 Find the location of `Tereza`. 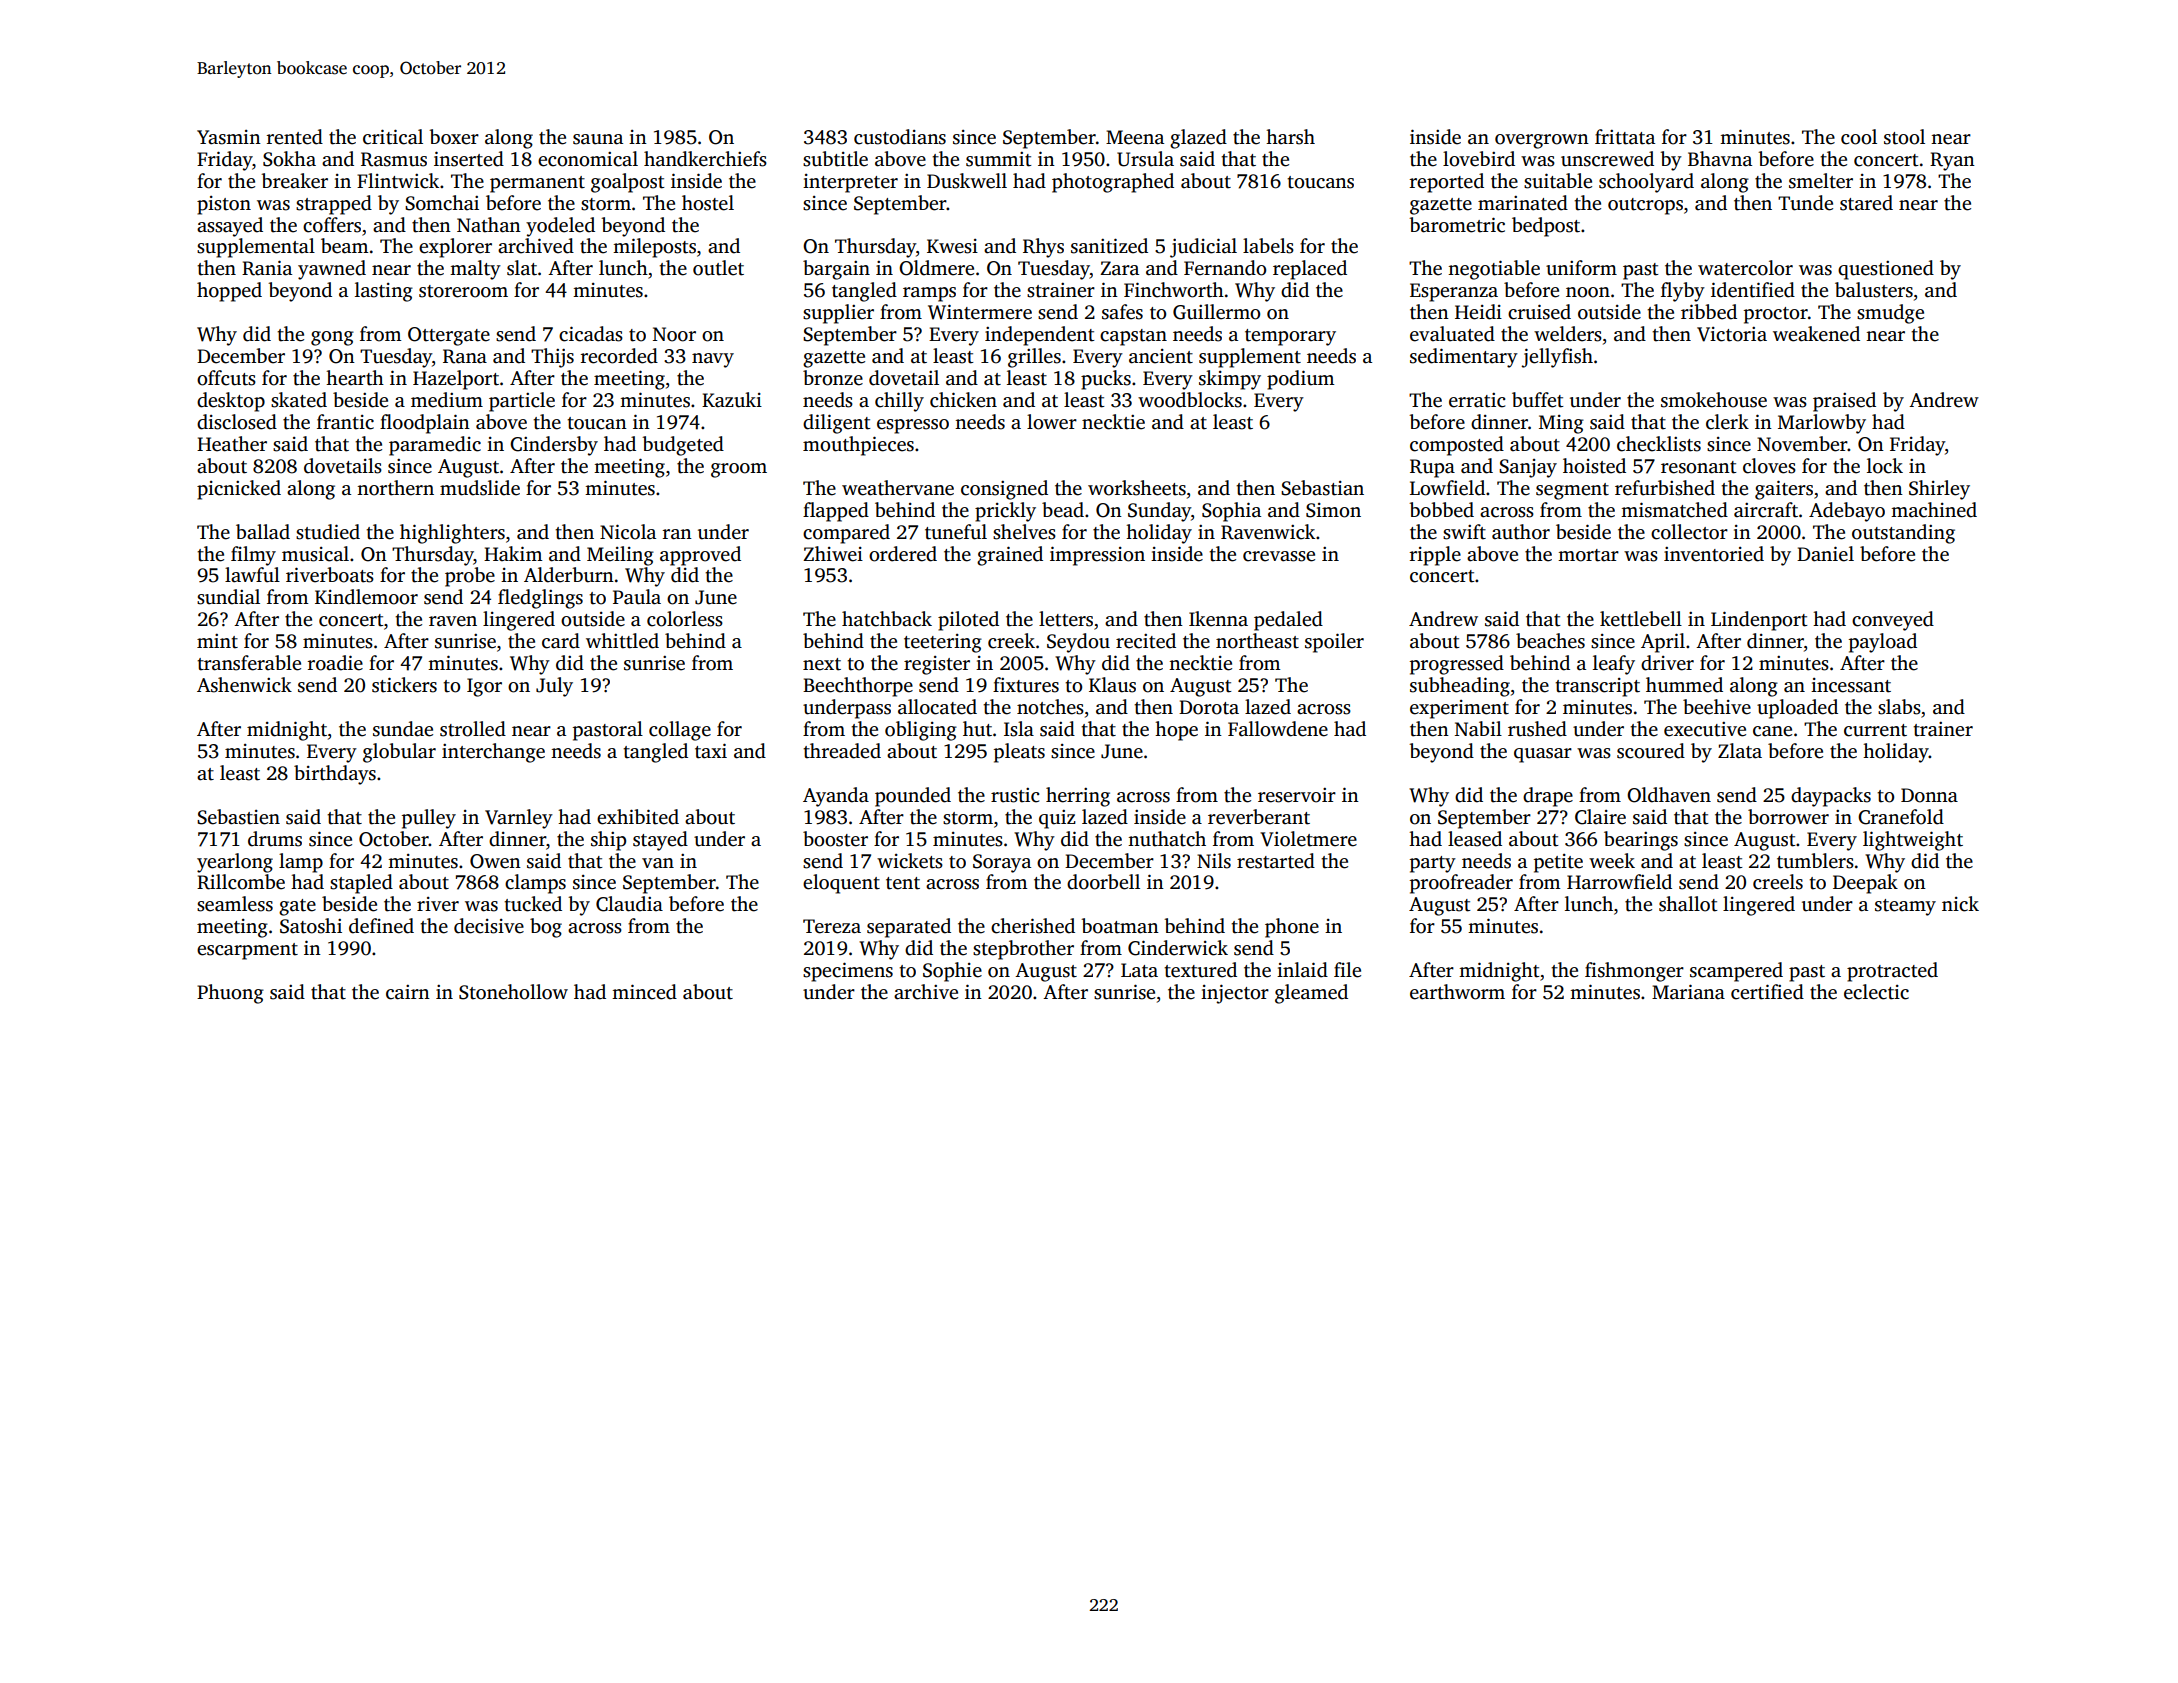

Tereza is located at coordinates (832, 926).
